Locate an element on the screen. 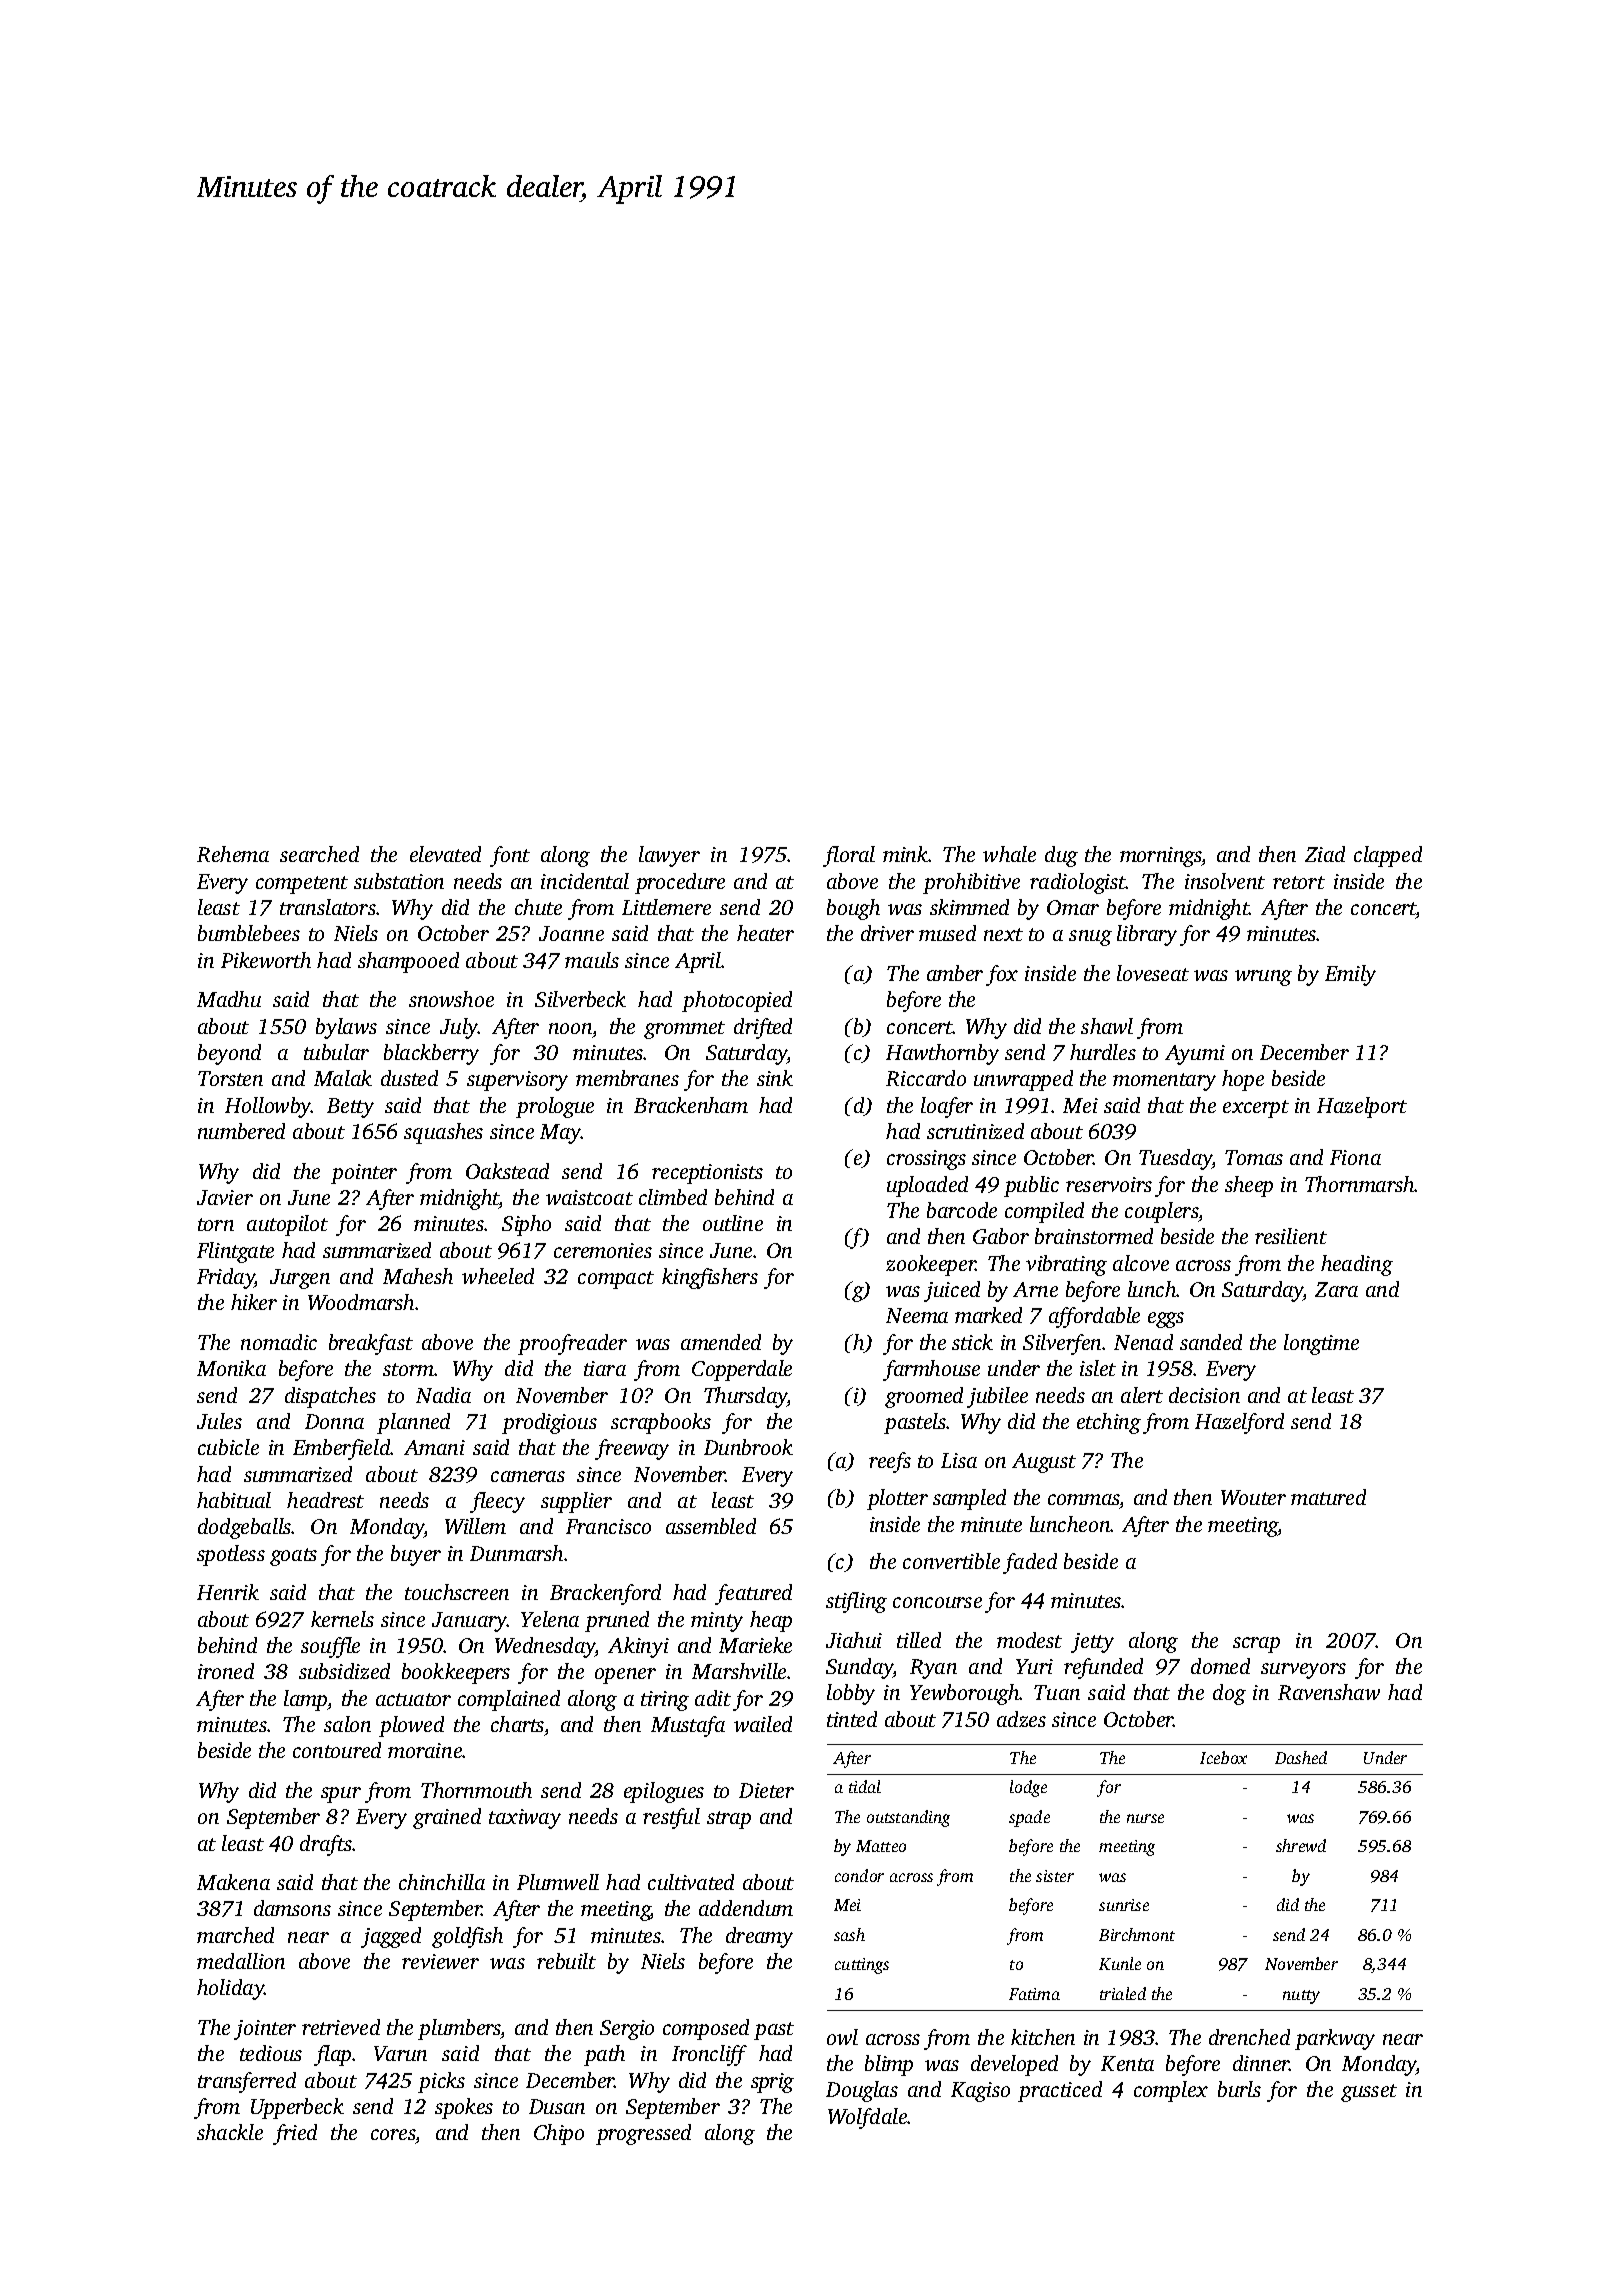  loafer is located at coordinates (947, 1107).
